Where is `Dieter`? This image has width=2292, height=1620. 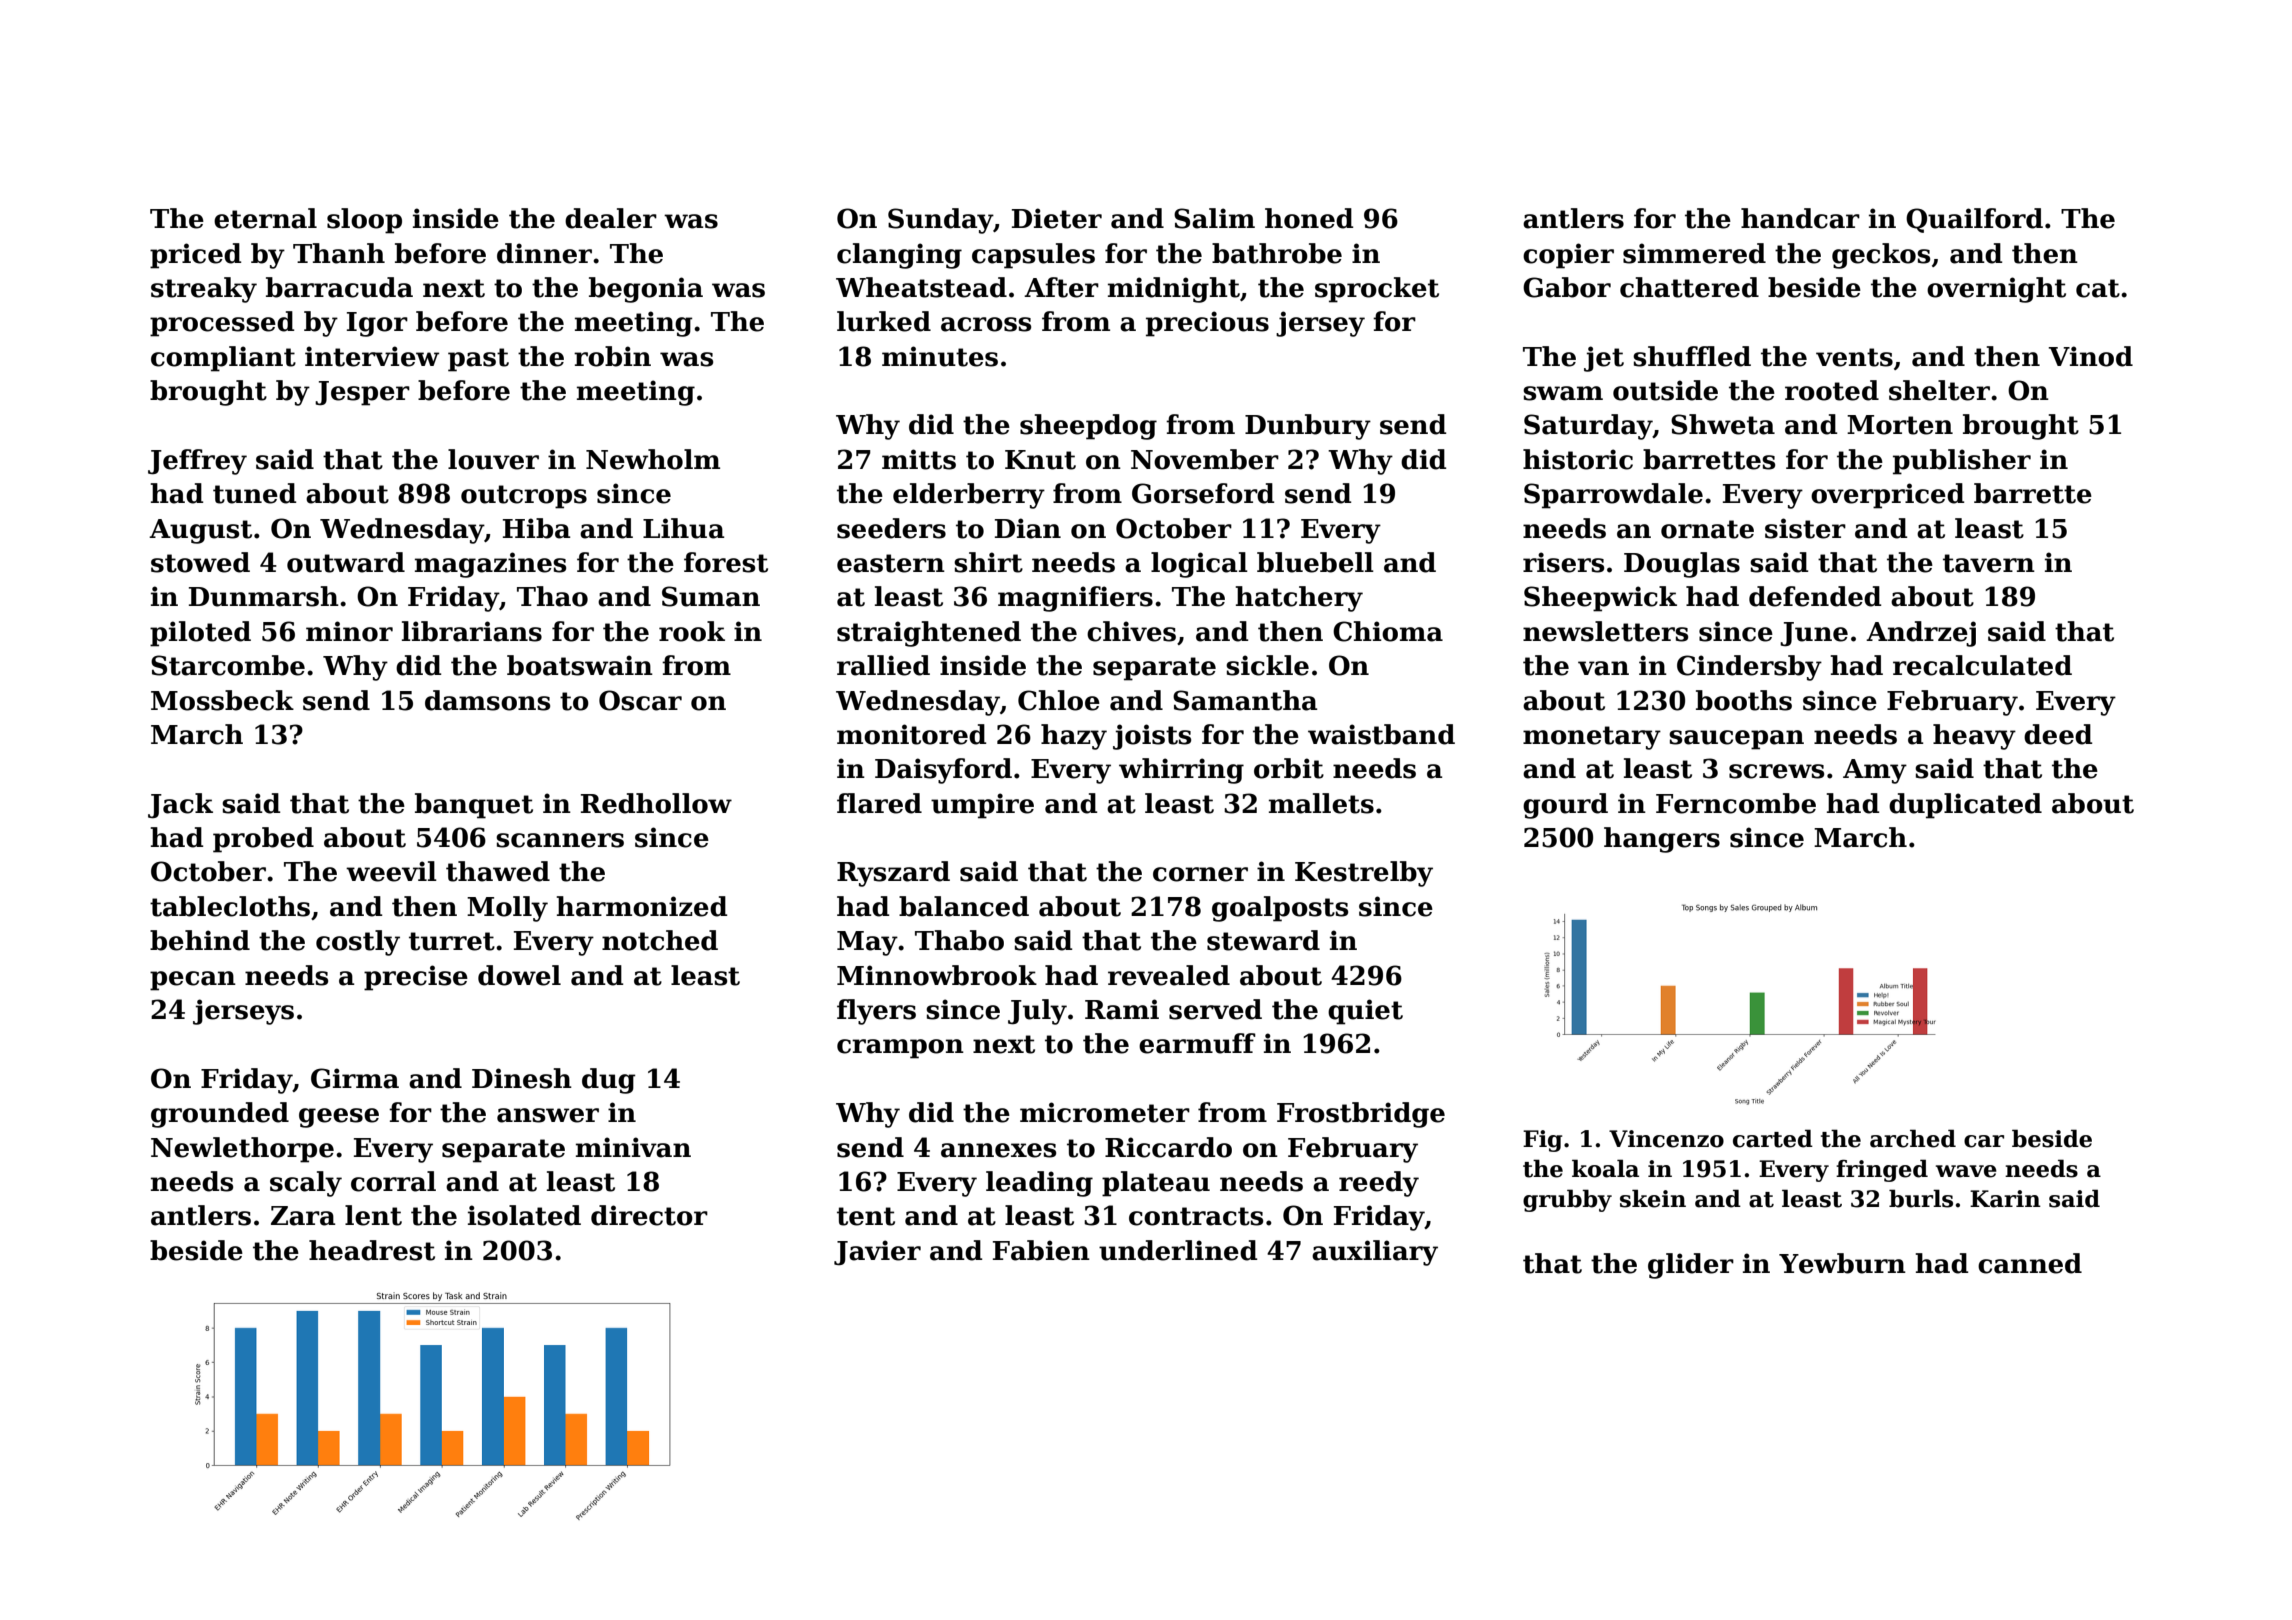 Dieter is located at coordinates (1057, 218).
